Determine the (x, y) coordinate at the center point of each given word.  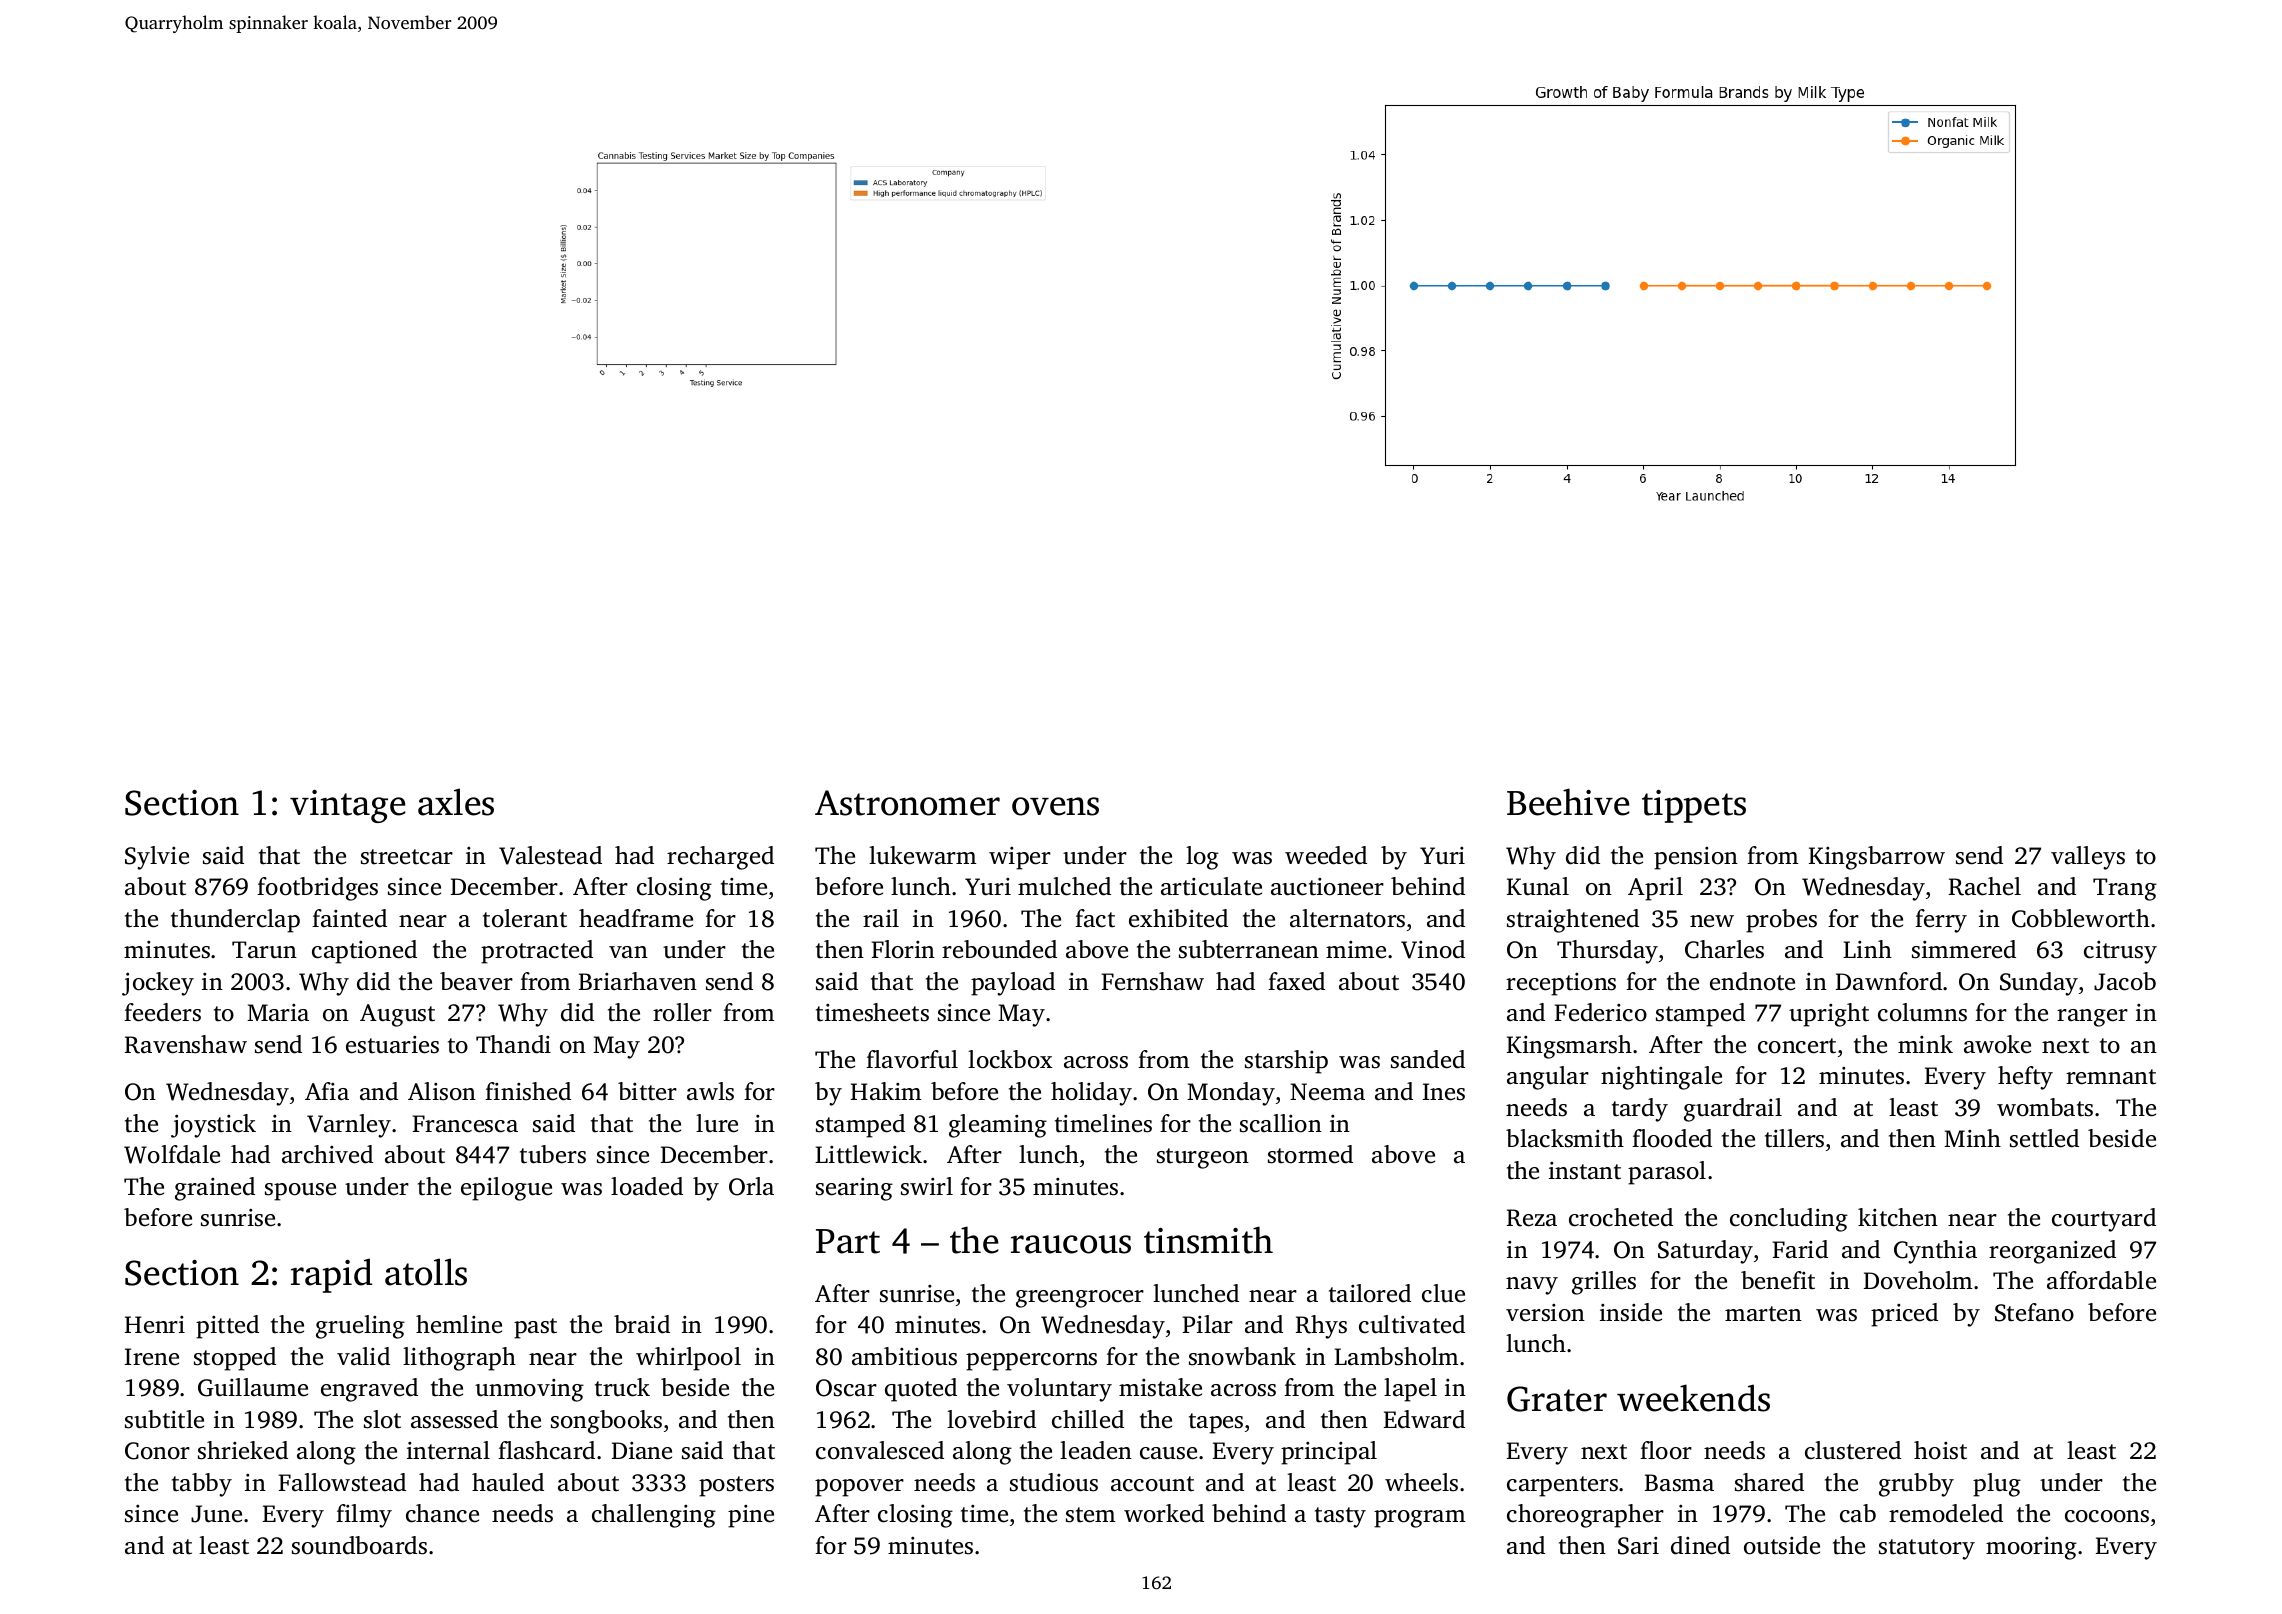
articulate (1211, 886)
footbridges (317, 889)
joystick (213, 1126)
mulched (1064, 886)
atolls (426, 1272)
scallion (1281, 1123)
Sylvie (157, 858)
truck (622, 1387)
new (1712, 921)
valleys (2088, 858)
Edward (1424, 1419)
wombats (2045, 1107)
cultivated (1412, 1324)
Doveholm (1918, 1280)
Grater (1557, 1399)
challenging (654, 1516)
